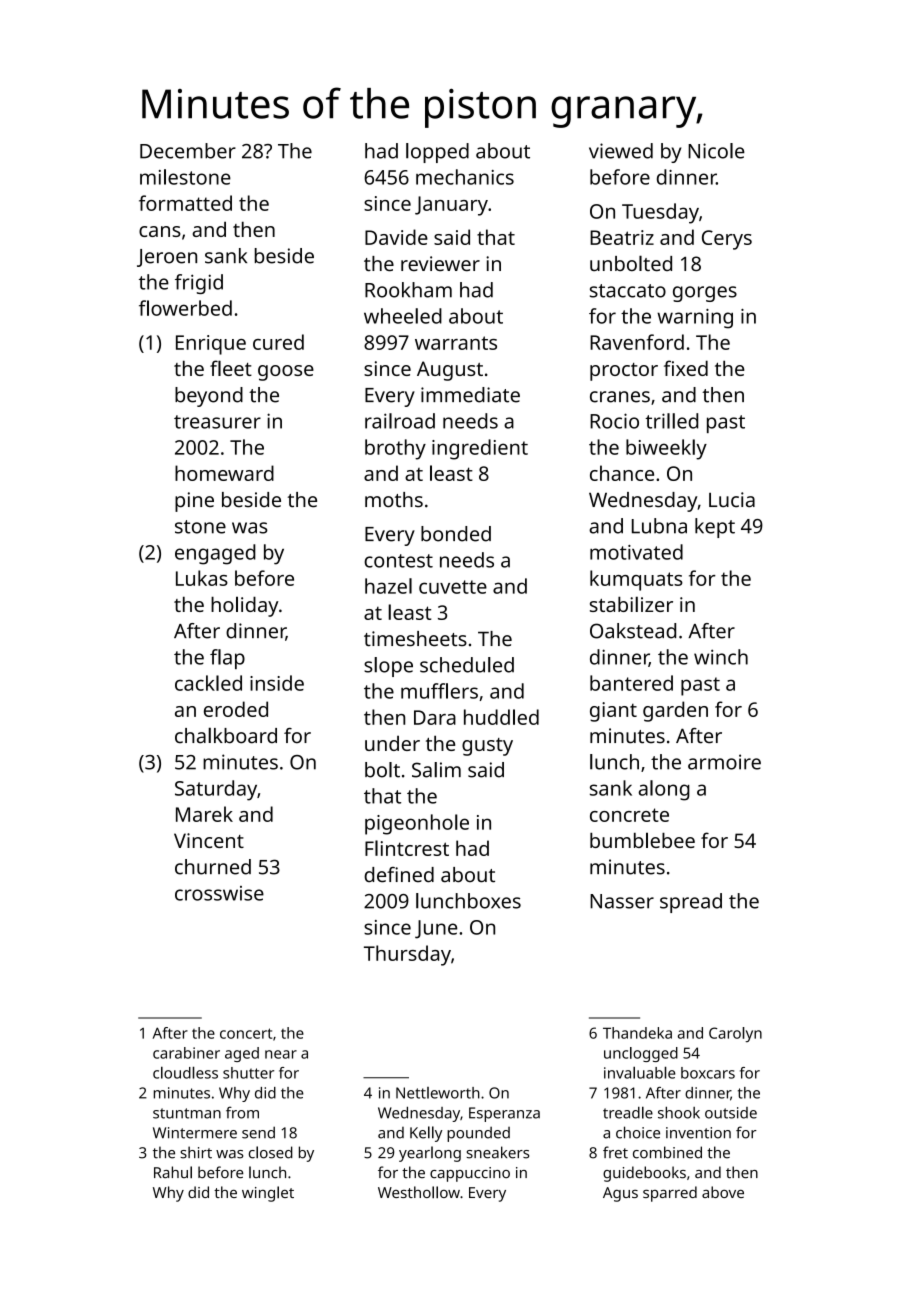  What do you see at coordinates (715, 528) in the document?
I see `kept` at bounding box center [715, 528].
